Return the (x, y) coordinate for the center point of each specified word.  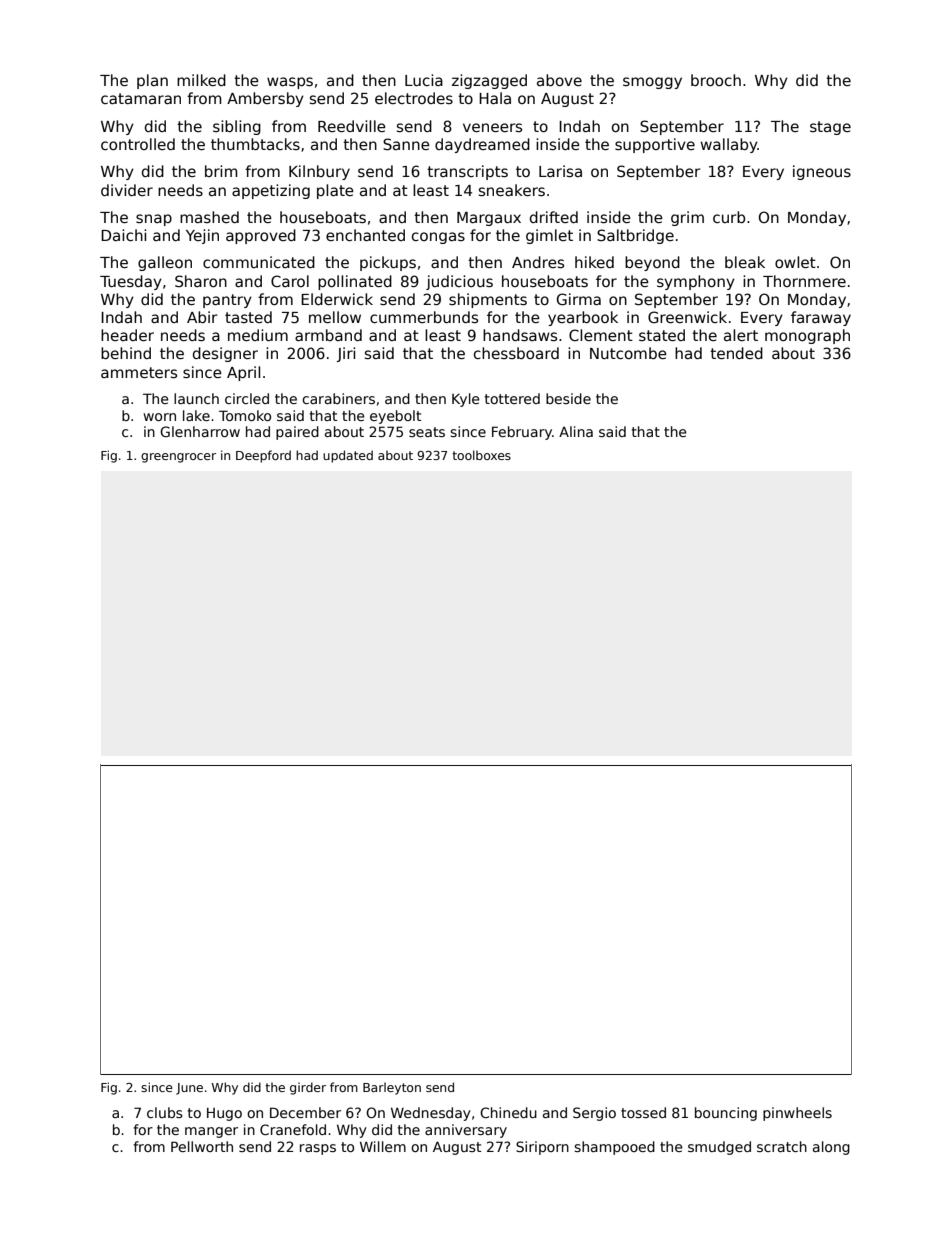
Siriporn (542, 1148)
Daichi (123, 235)
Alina (576, 431)
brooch (716, 80)
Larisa (560, 171)
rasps (318, 1149)
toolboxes (481, 455)
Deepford (263, 456)
